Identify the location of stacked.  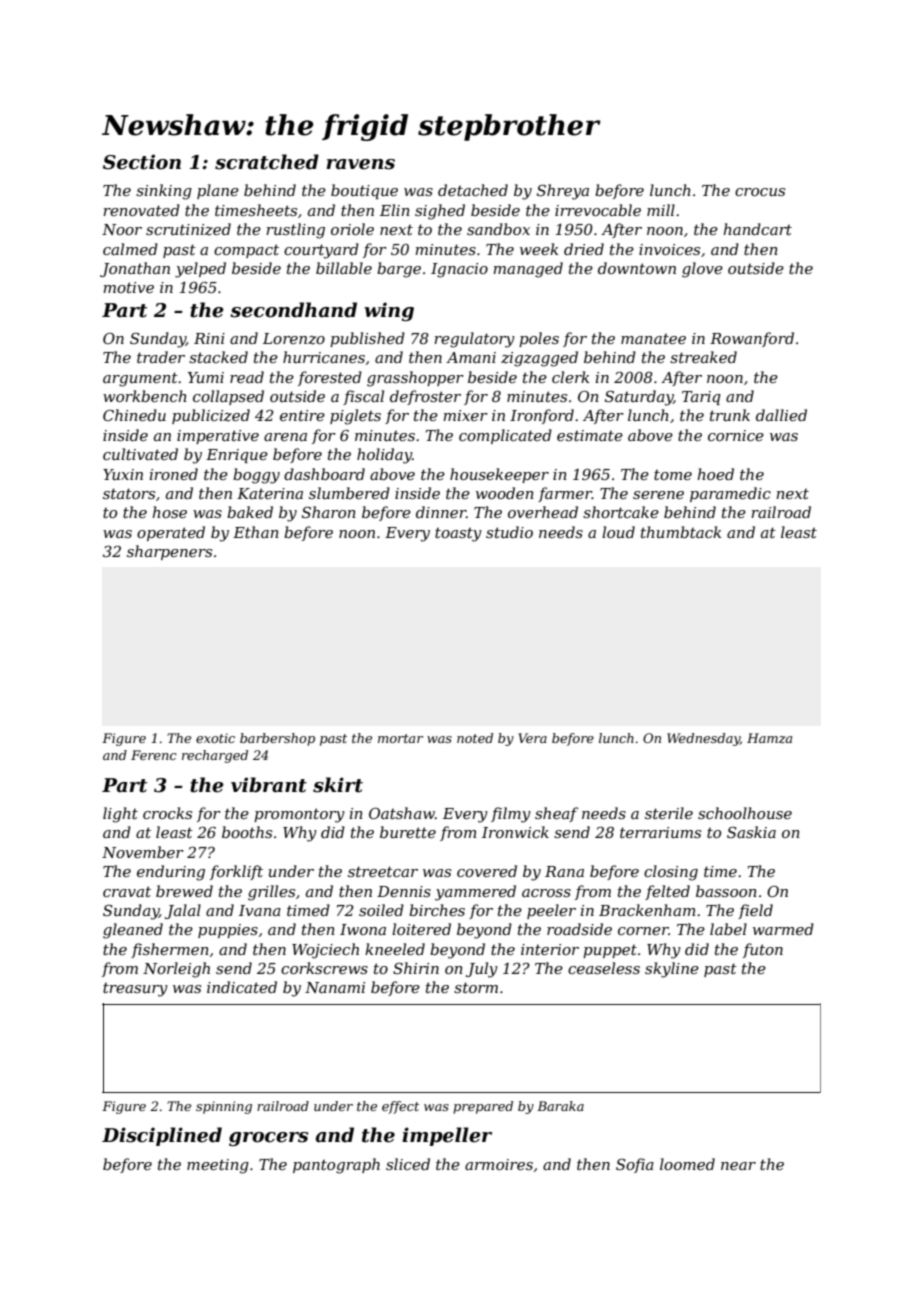
(218, 357).
